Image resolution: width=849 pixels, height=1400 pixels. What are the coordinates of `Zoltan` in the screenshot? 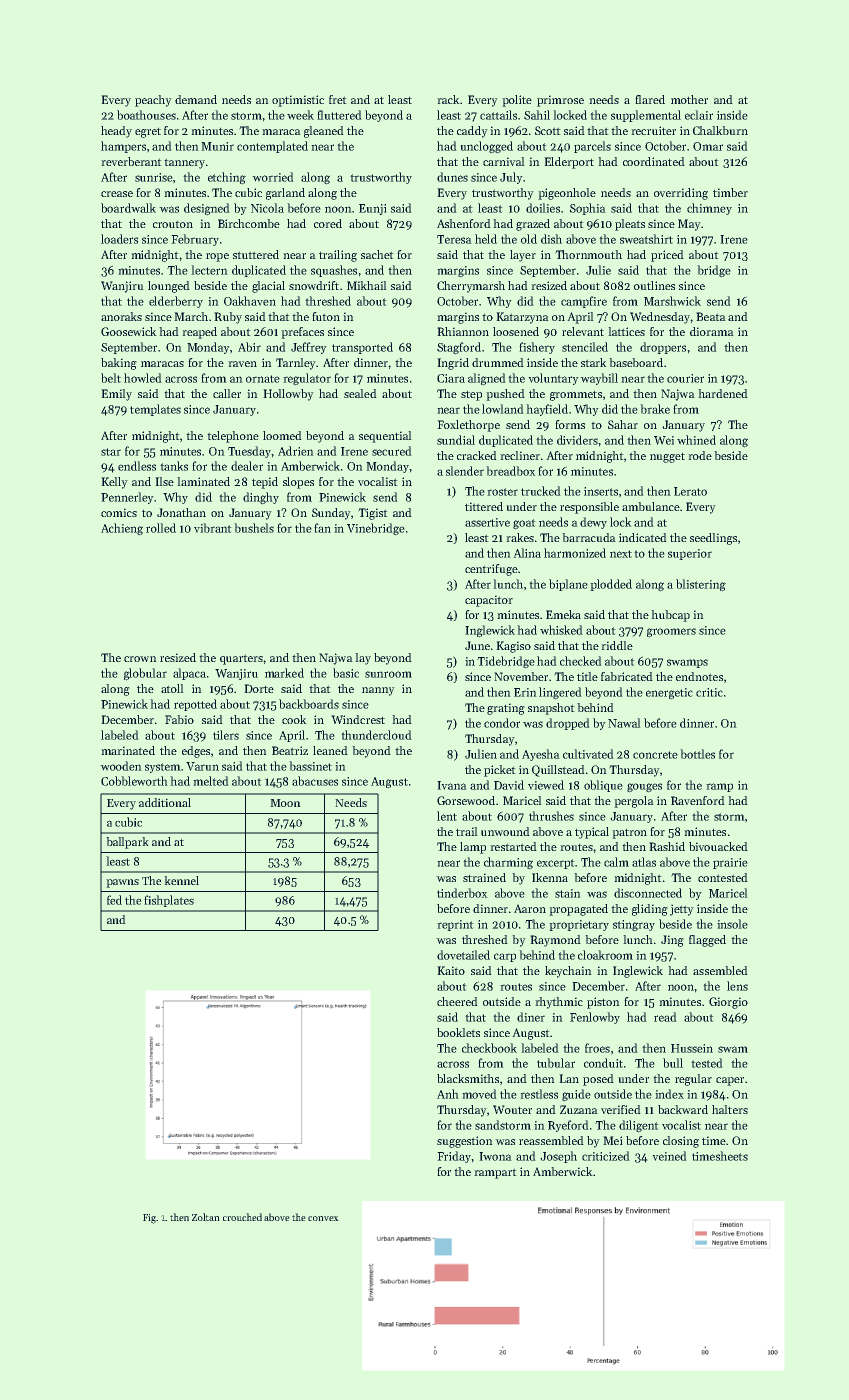 It's located at (205, 1217).
